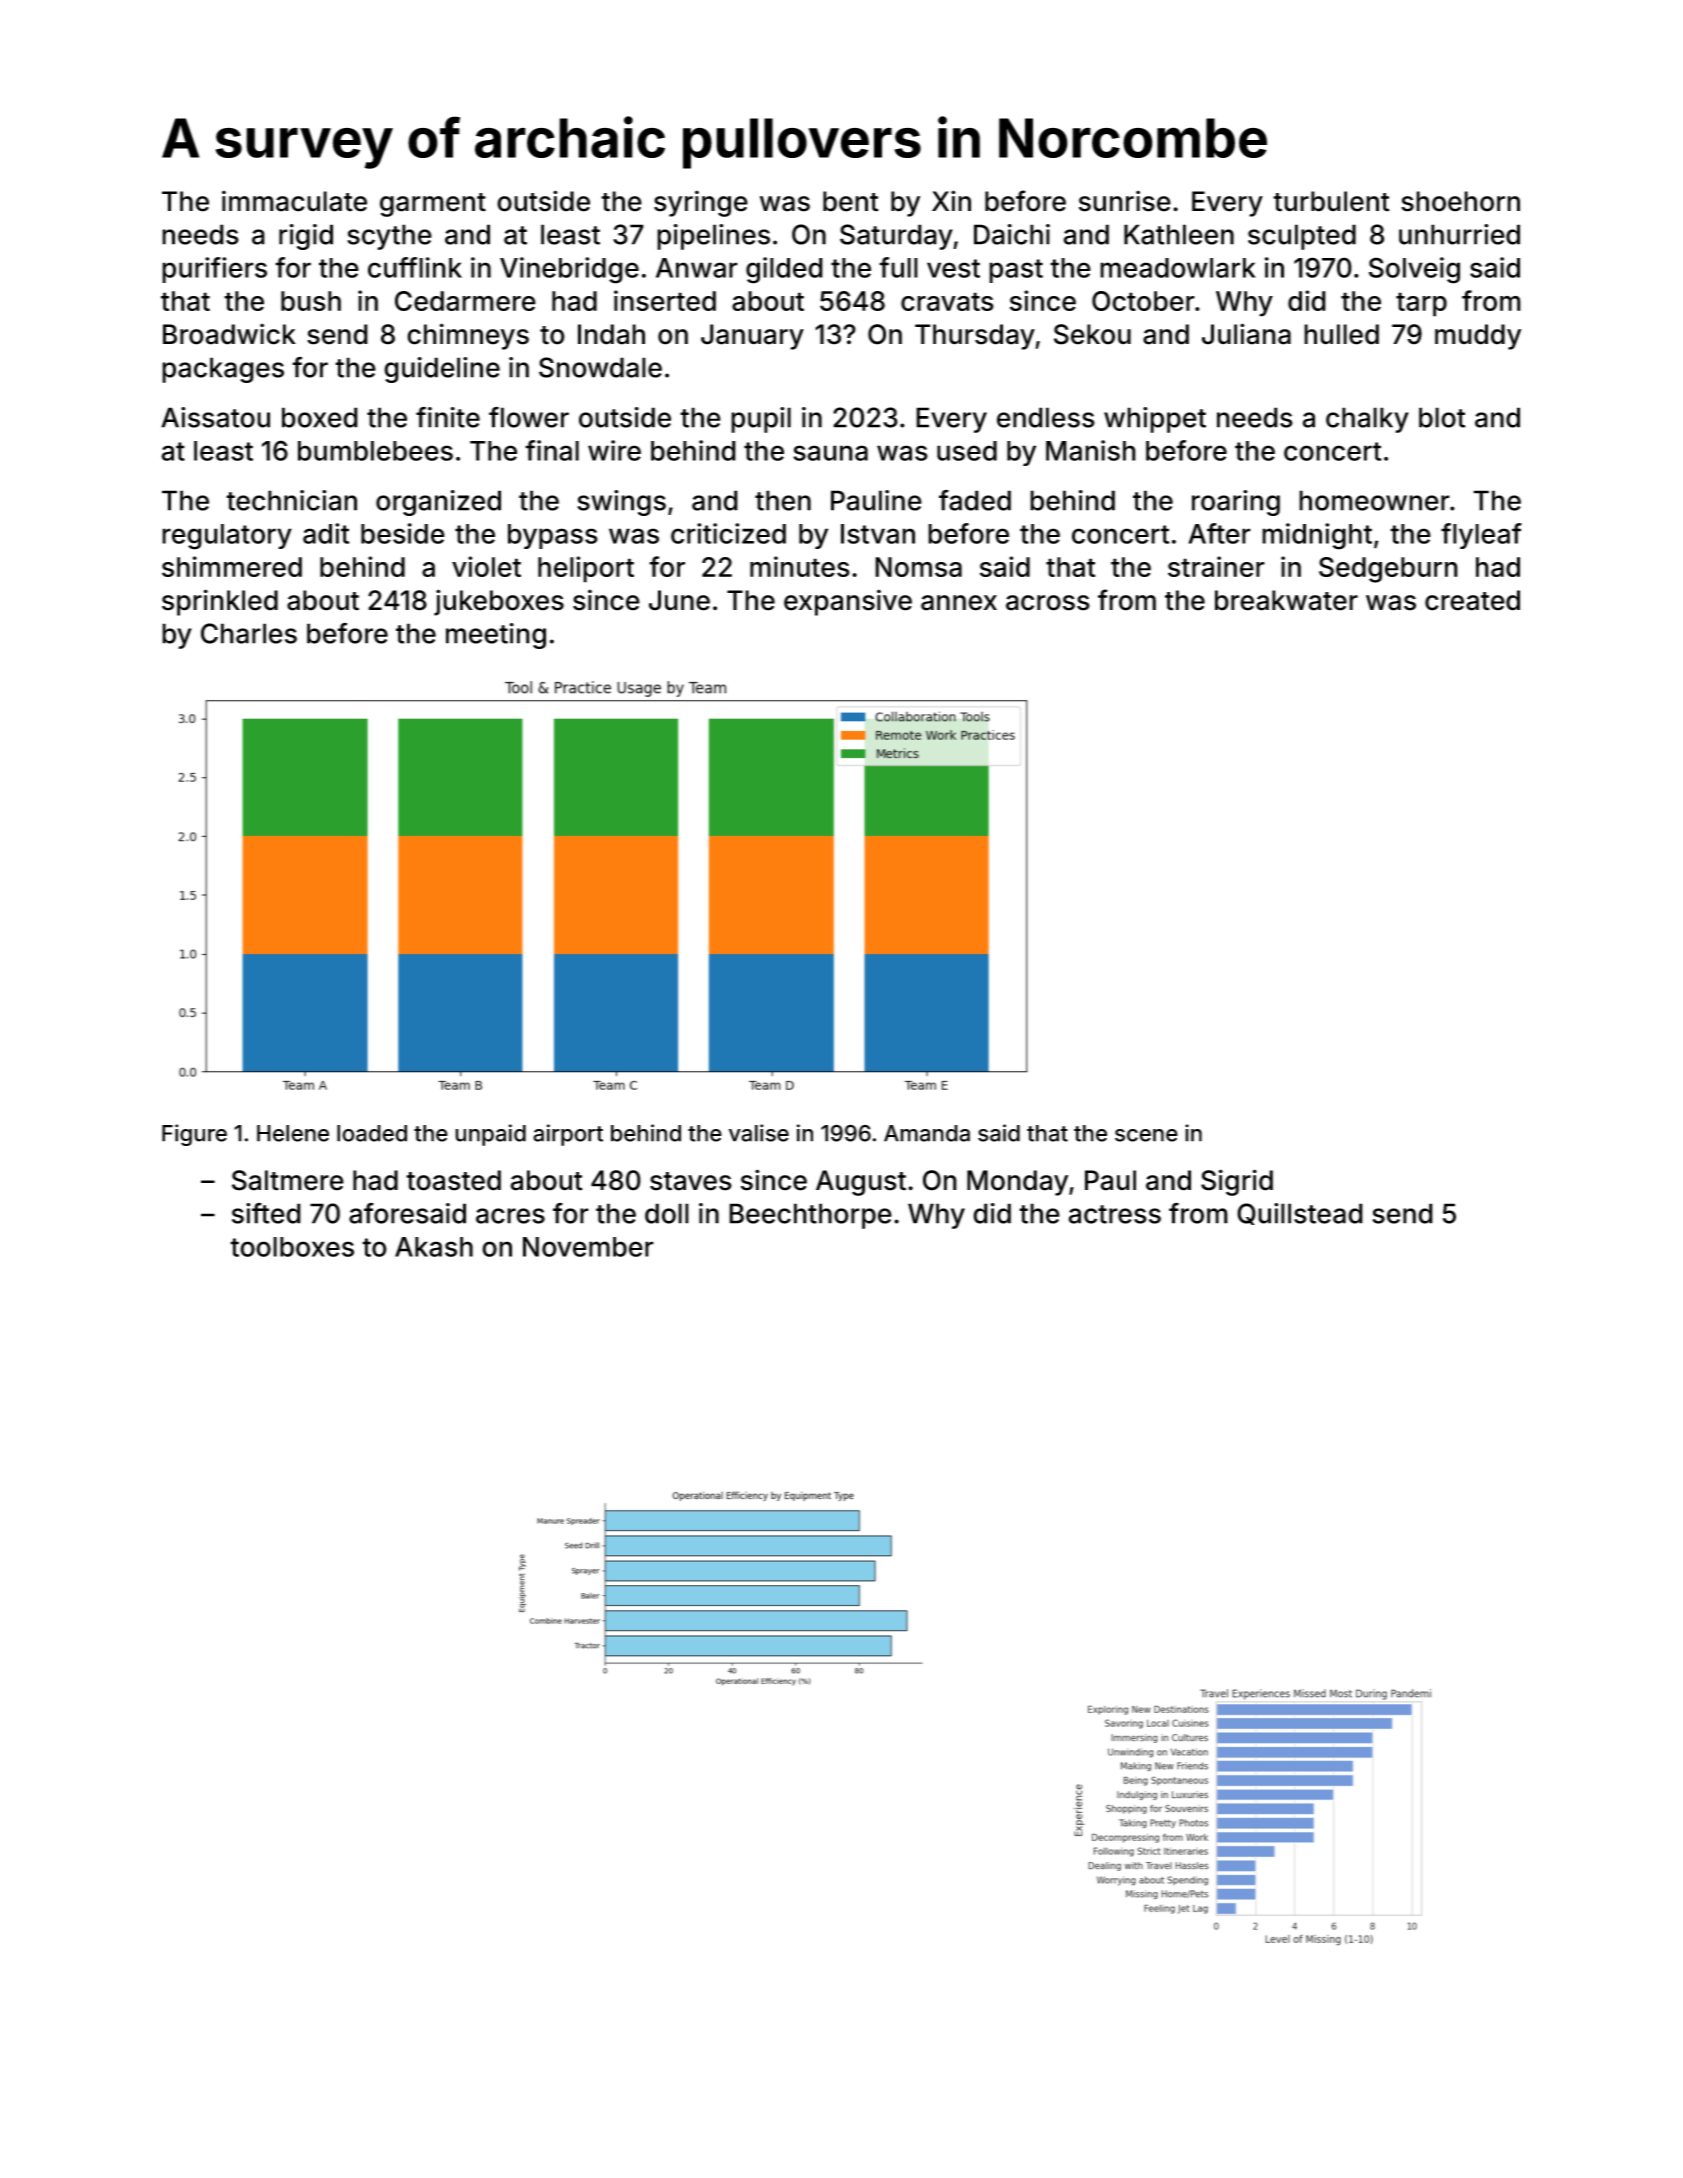 The image size is (1683, 2178). What do you see at coordinates (249, 633) in the image?
I see `Charles` at bounding box center [249, 633].
